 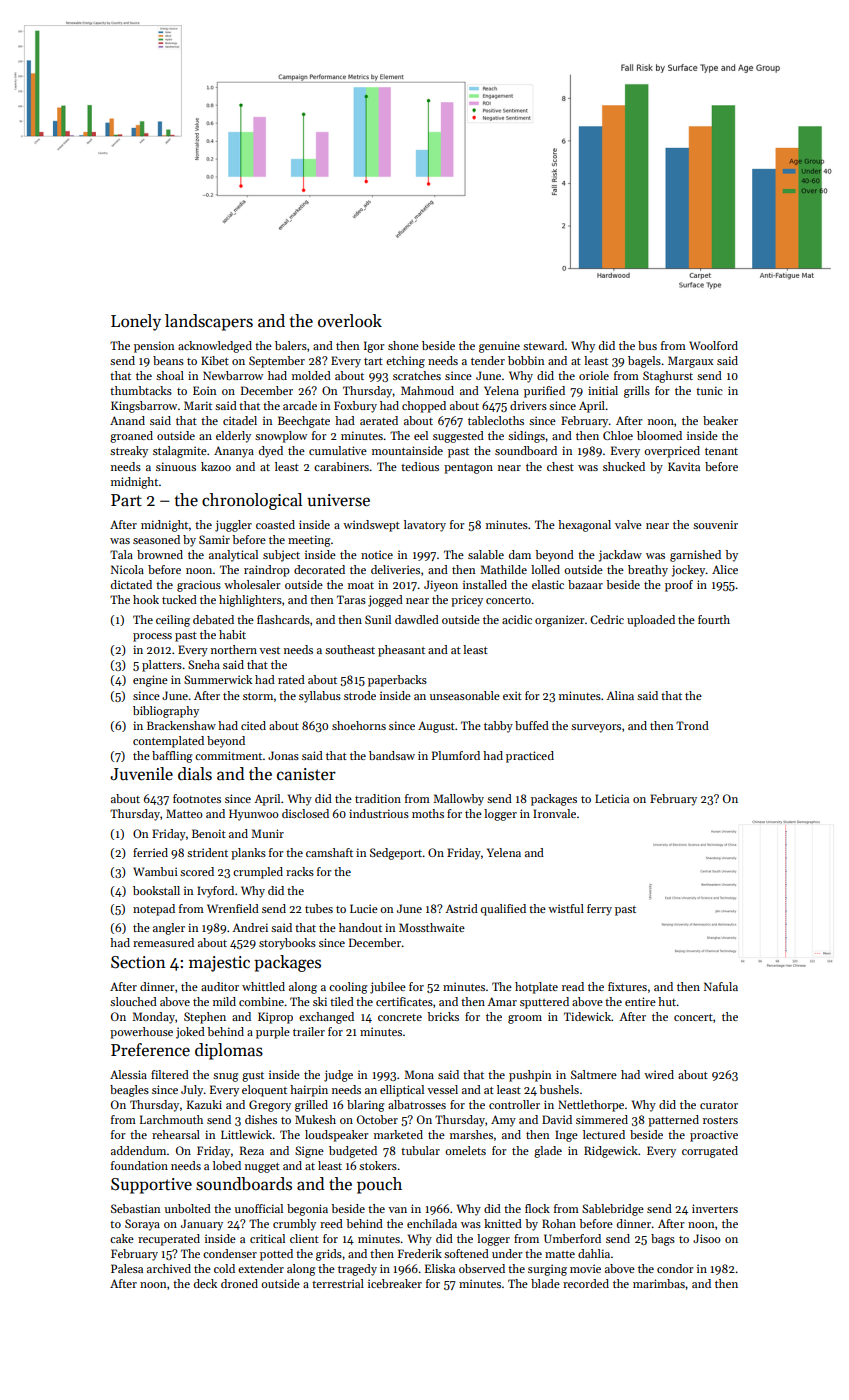 I want to click on Taras, so click(x=351, y=599).
